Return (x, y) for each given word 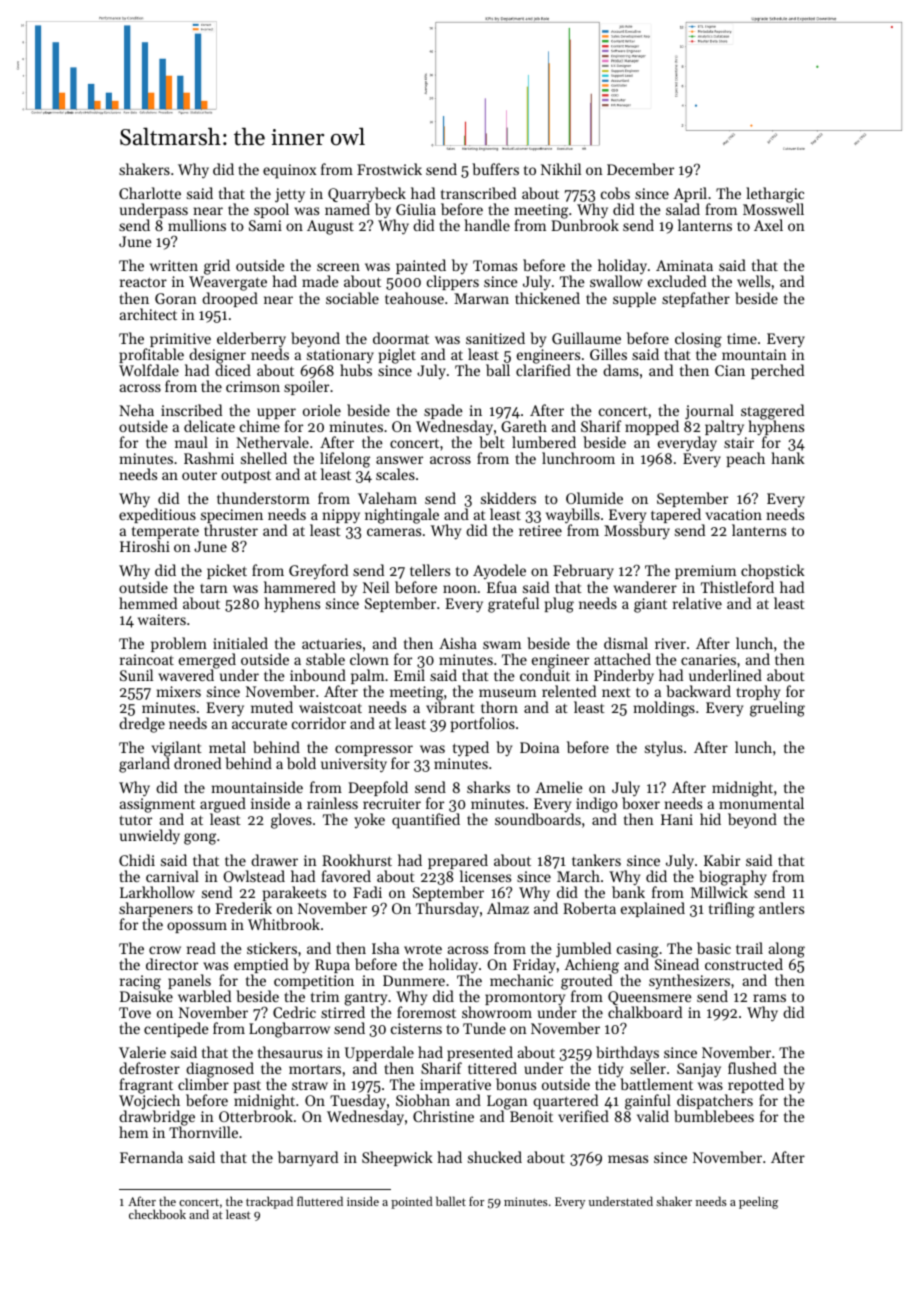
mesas (628, 1159)
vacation (734, 514)
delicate (209, 426)
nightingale (402, 516)
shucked (495, 1157)
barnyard (308, 1159)
